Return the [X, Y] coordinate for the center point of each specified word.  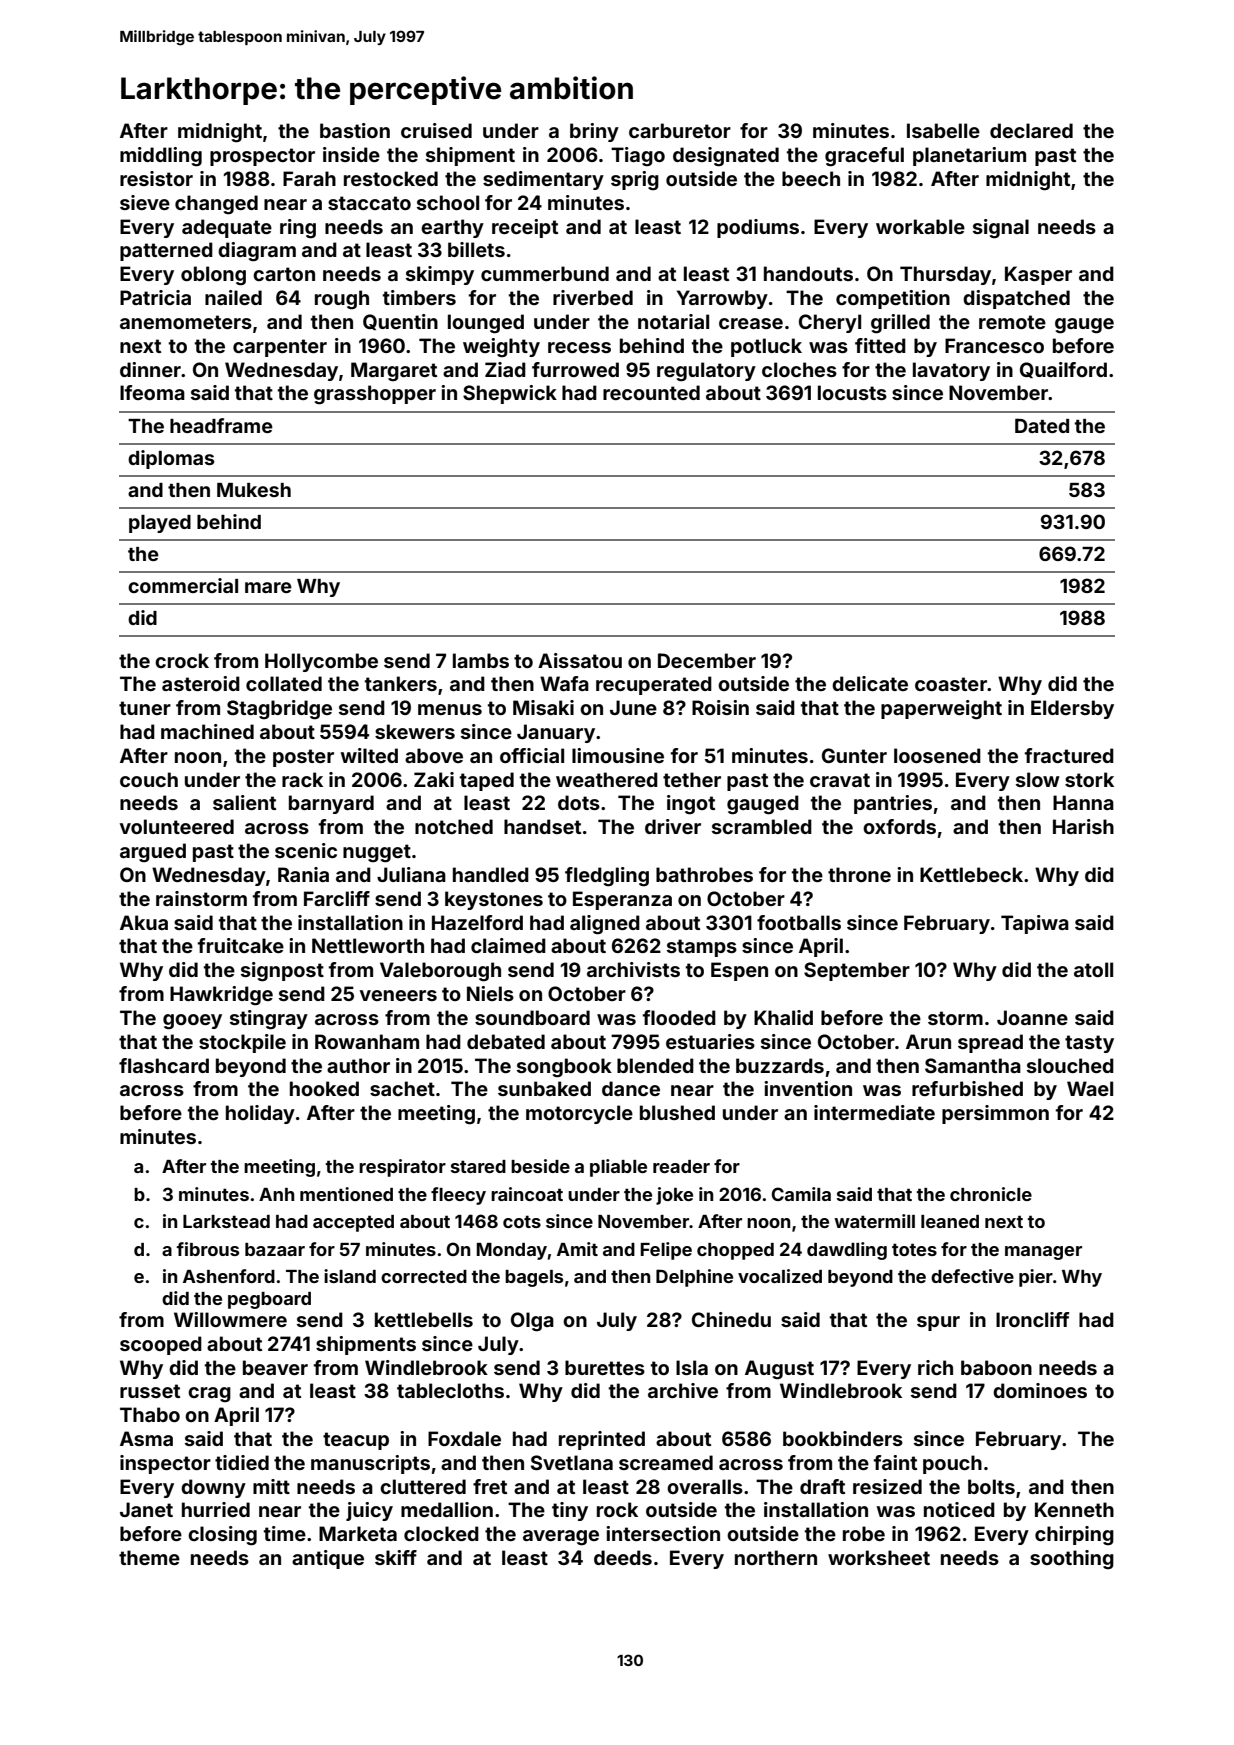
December [707, 660]
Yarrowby [722, 299]
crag [209, 1395]
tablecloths [450, 1390]
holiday [260, 1114]
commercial [183, 585]
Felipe [666, 1251]
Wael [1090, 1088]
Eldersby [1072, 709]
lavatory [951, 371]
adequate [227, 228]
